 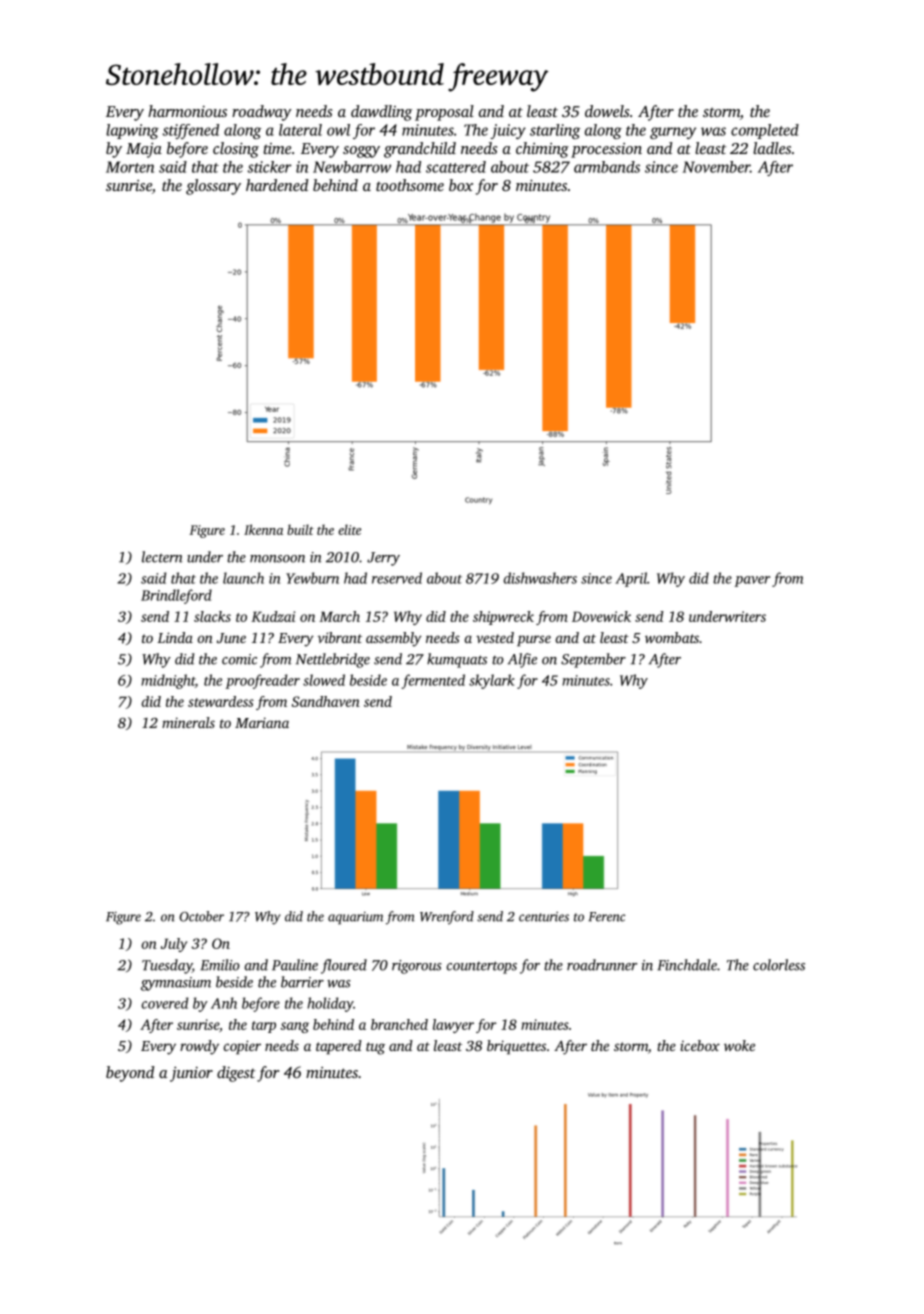 I want to click on icebox, so click(x=700, y=1045).
